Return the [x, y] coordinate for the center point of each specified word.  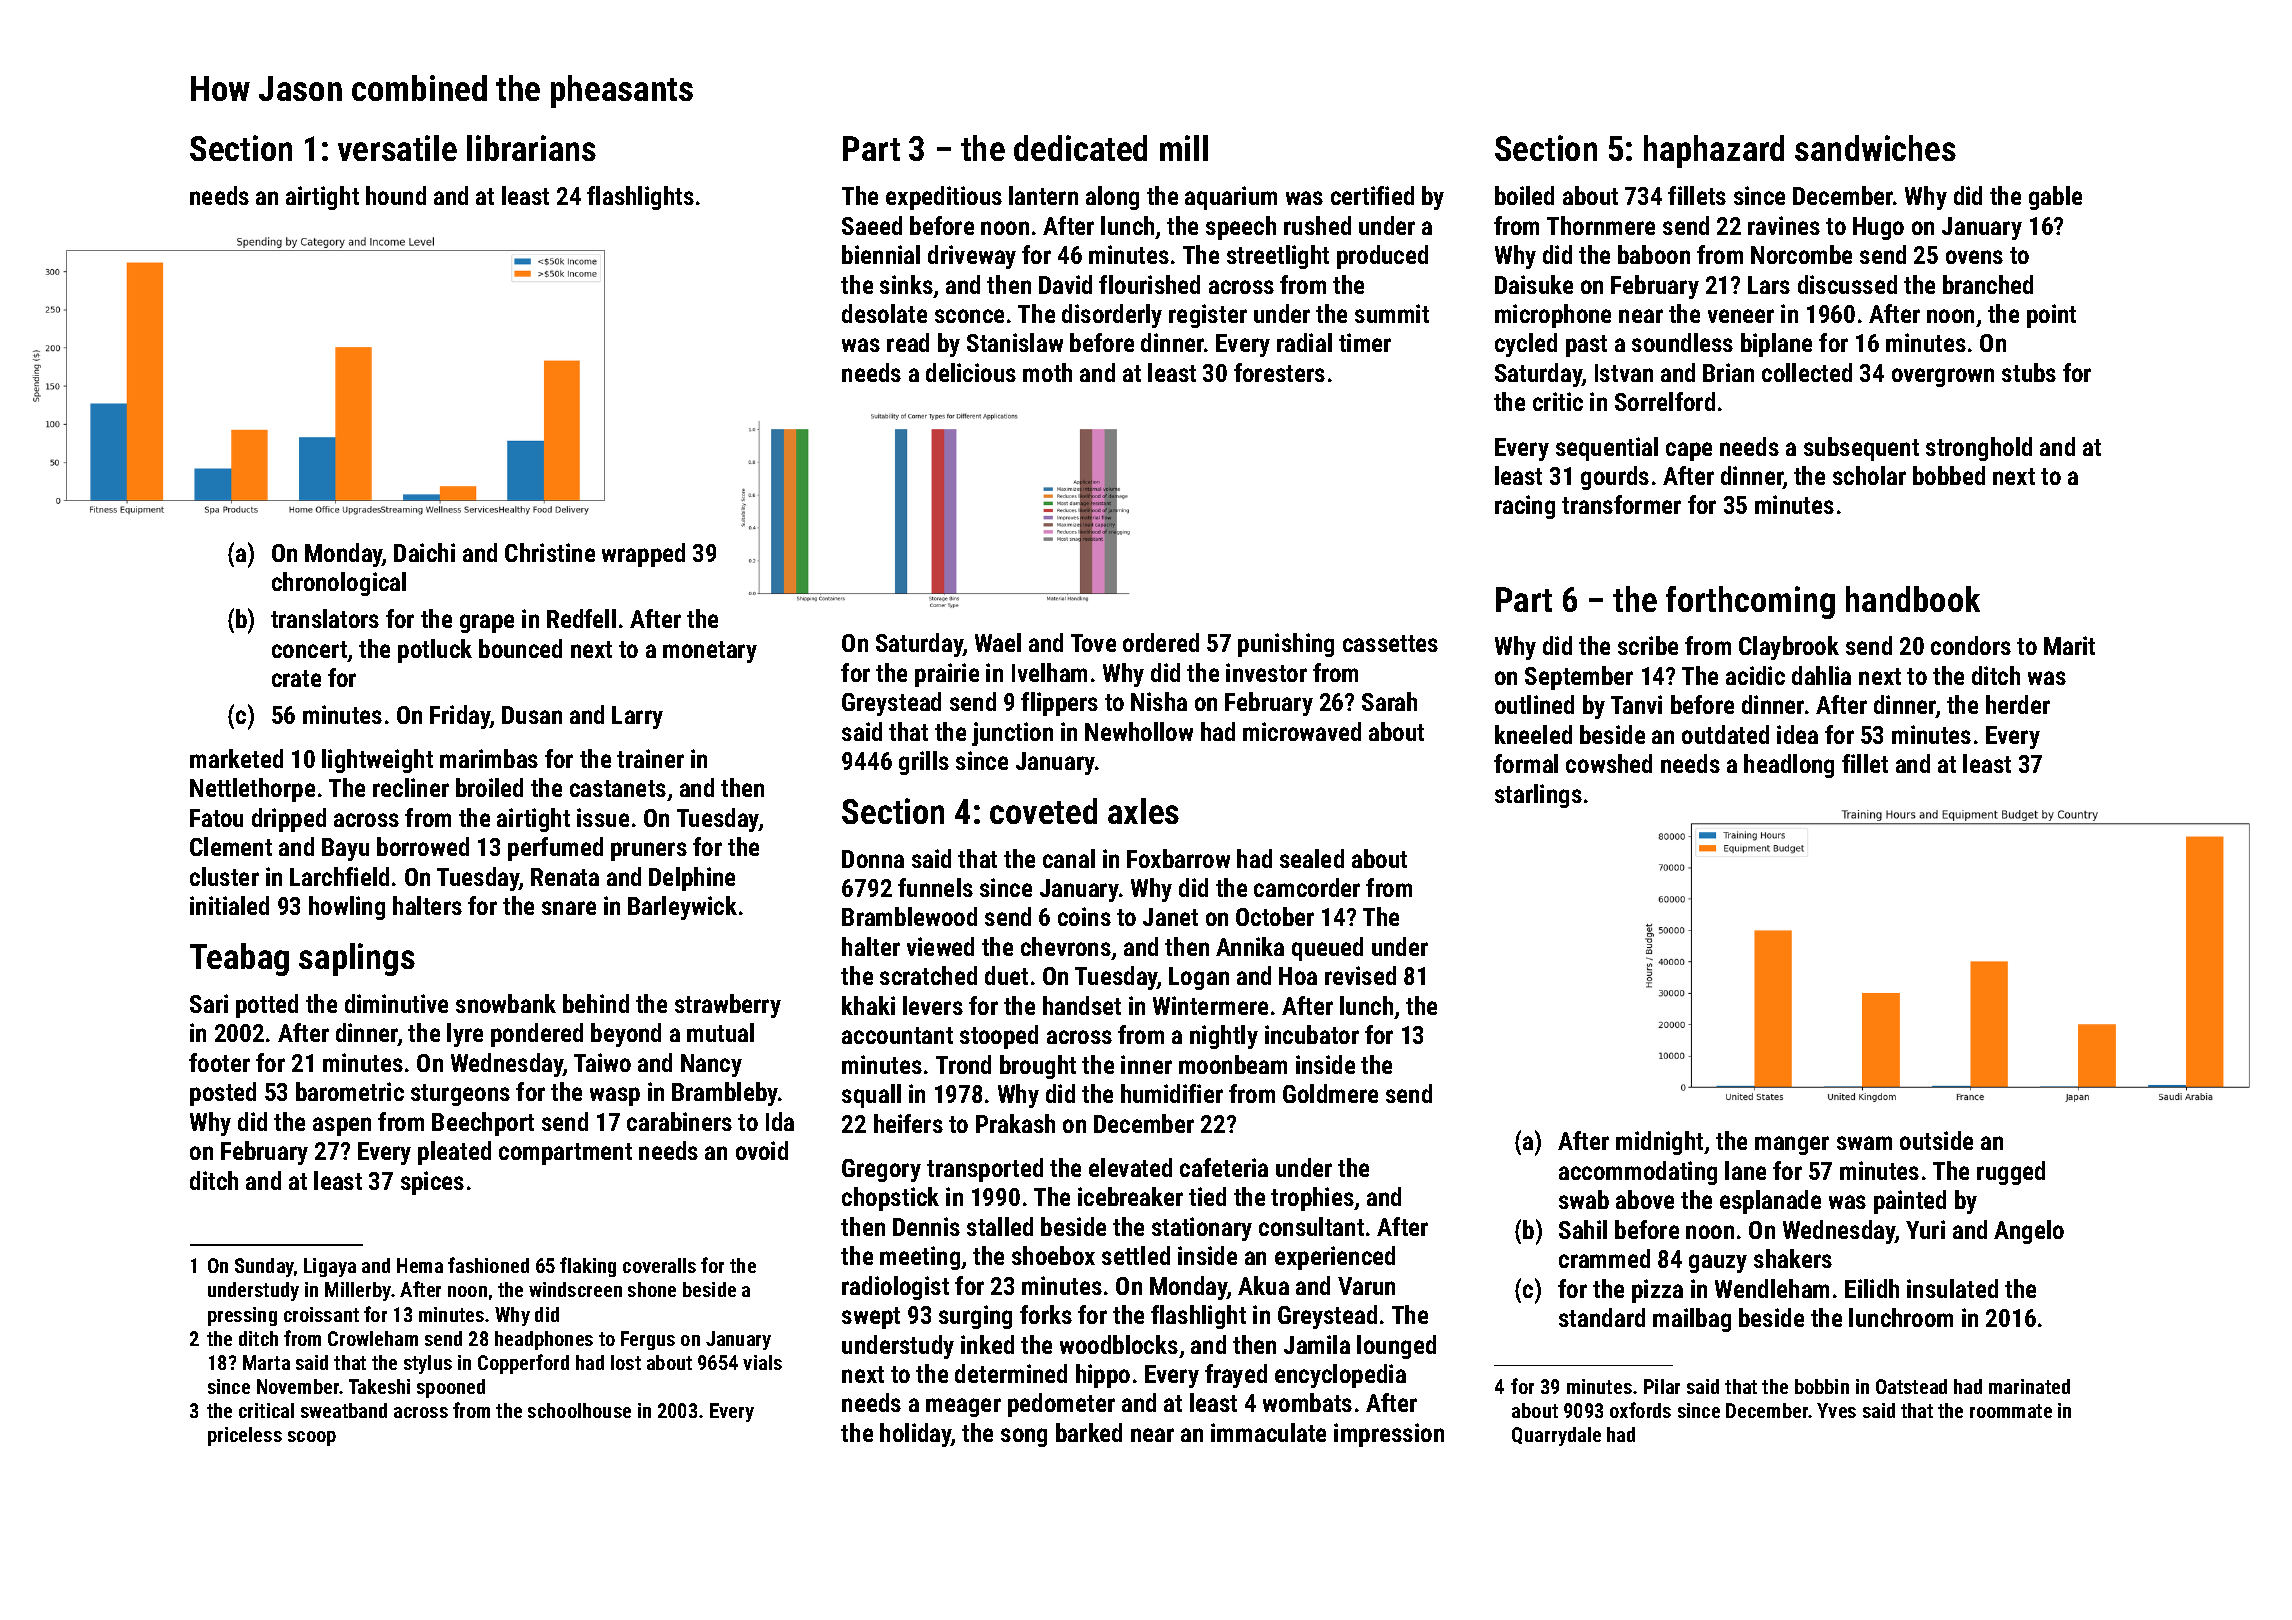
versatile [397, 148]
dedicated [1080, 148]
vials [762, 1362]
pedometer [1061, 1405]
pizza [1657, 1291]
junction [1012, 734]
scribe [1648, 645]
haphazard [1714, 151]
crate [296, 678]
